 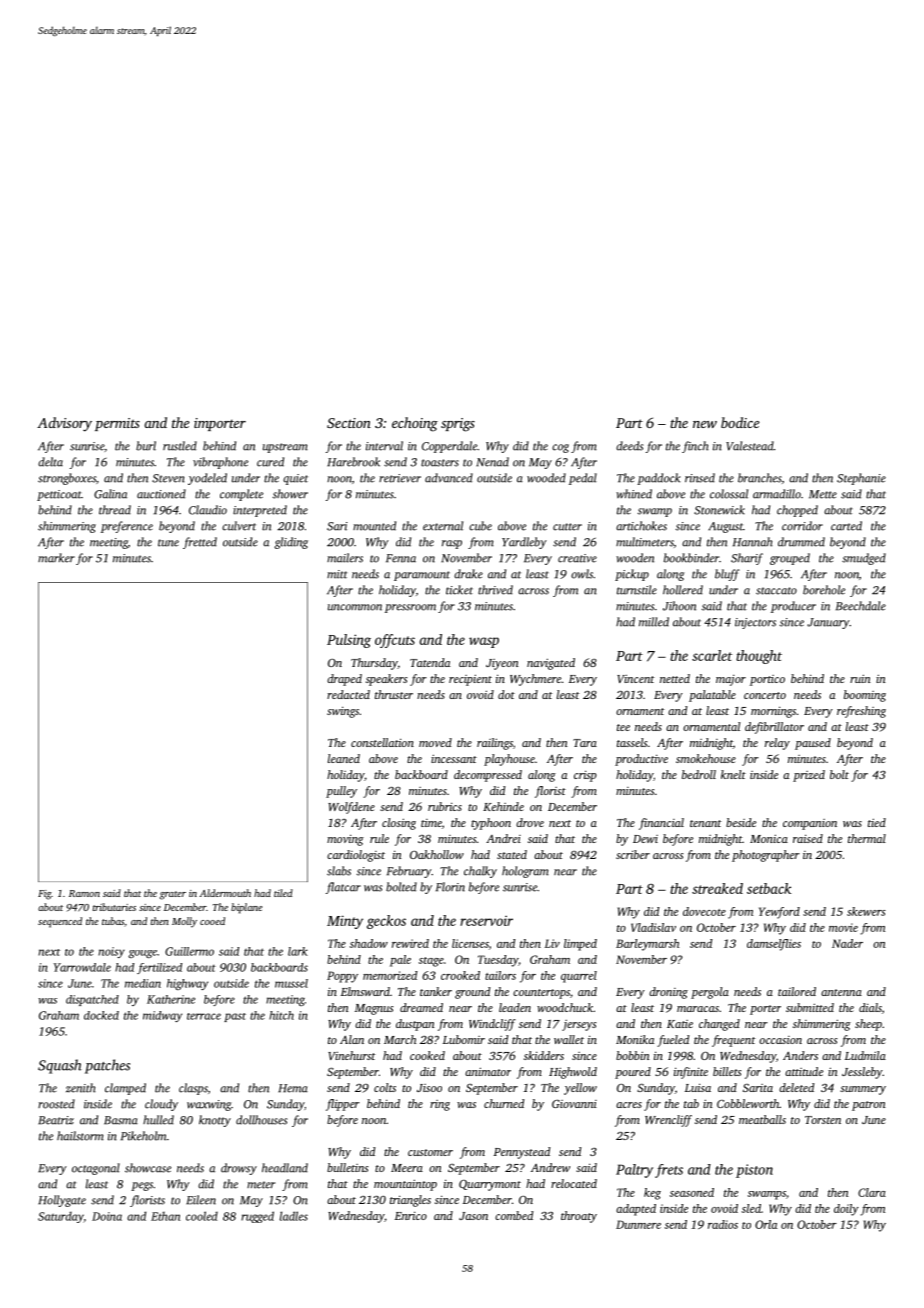 I want to click on Jason, so click(x=473, y=1216).
